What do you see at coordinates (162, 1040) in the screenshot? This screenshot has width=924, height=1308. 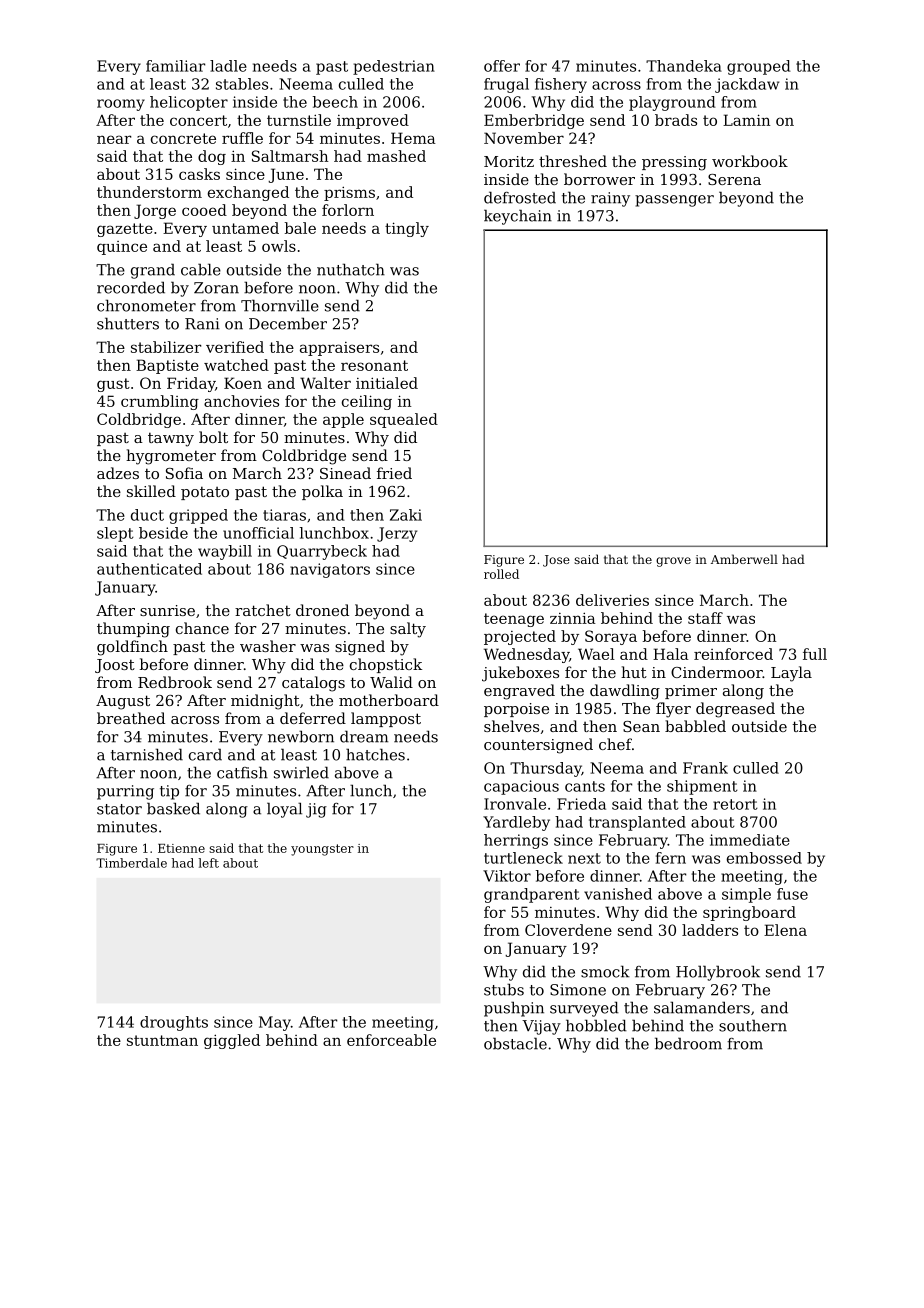 I see `stuntman` at bounding box center [162, 1040].
